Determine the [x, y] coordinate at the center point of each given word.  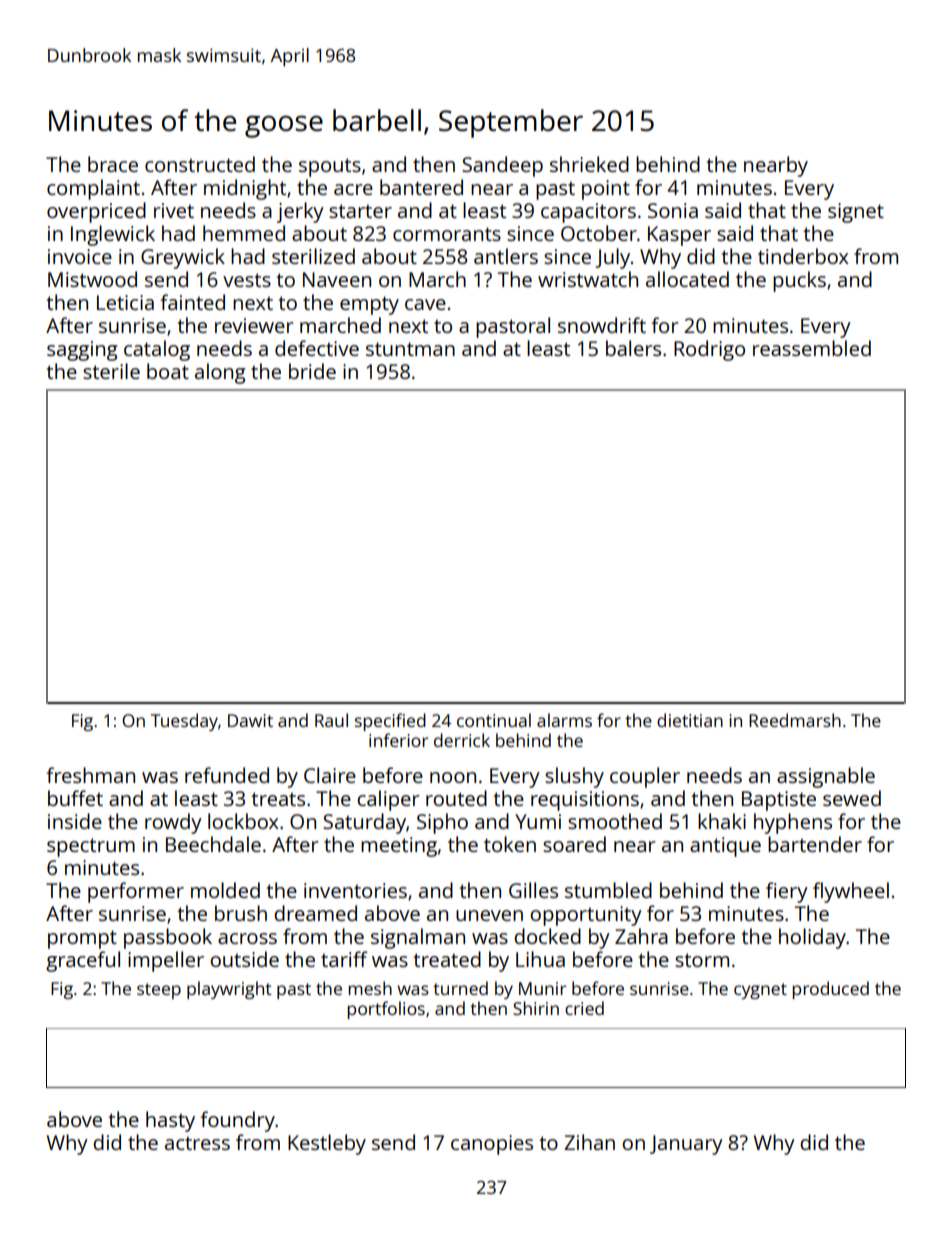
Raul [331, 720]
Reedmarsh [795, 720]
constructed [200, 164]
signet [856, 213]
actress [197, 1143]
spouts [330, 167]
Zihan [589, 1142]
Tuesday [184, 722]
